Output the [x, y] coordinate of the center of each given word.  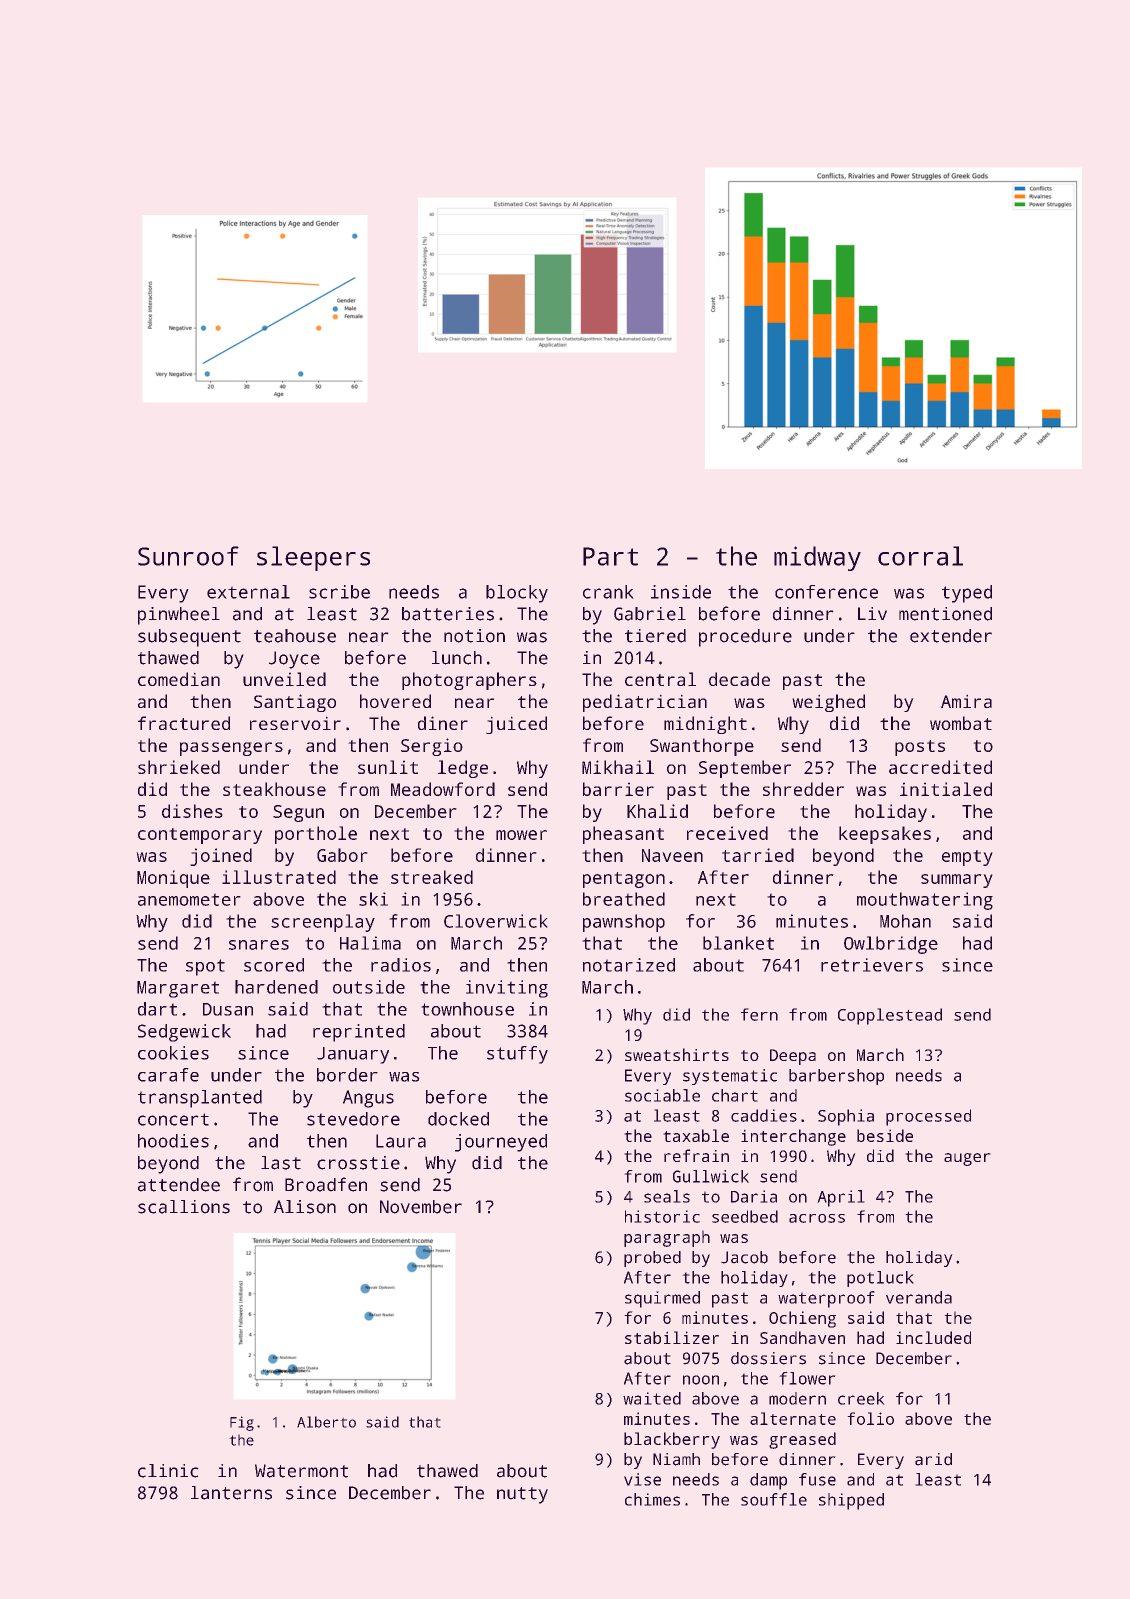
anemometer [189, 899]
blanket [738, 943]
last [281, 1163]
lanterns [231, 1493]
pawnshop [624, 923]
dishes [192, 811]
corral [920, 556]
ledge [463, 769]
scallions [184, 1207]
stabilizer [672, 1337]
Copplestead [890, 1016]
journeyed [501, 1143]
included [933, 1337]
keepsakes [885, 835]
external [248, 592]
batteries [448, 614]
